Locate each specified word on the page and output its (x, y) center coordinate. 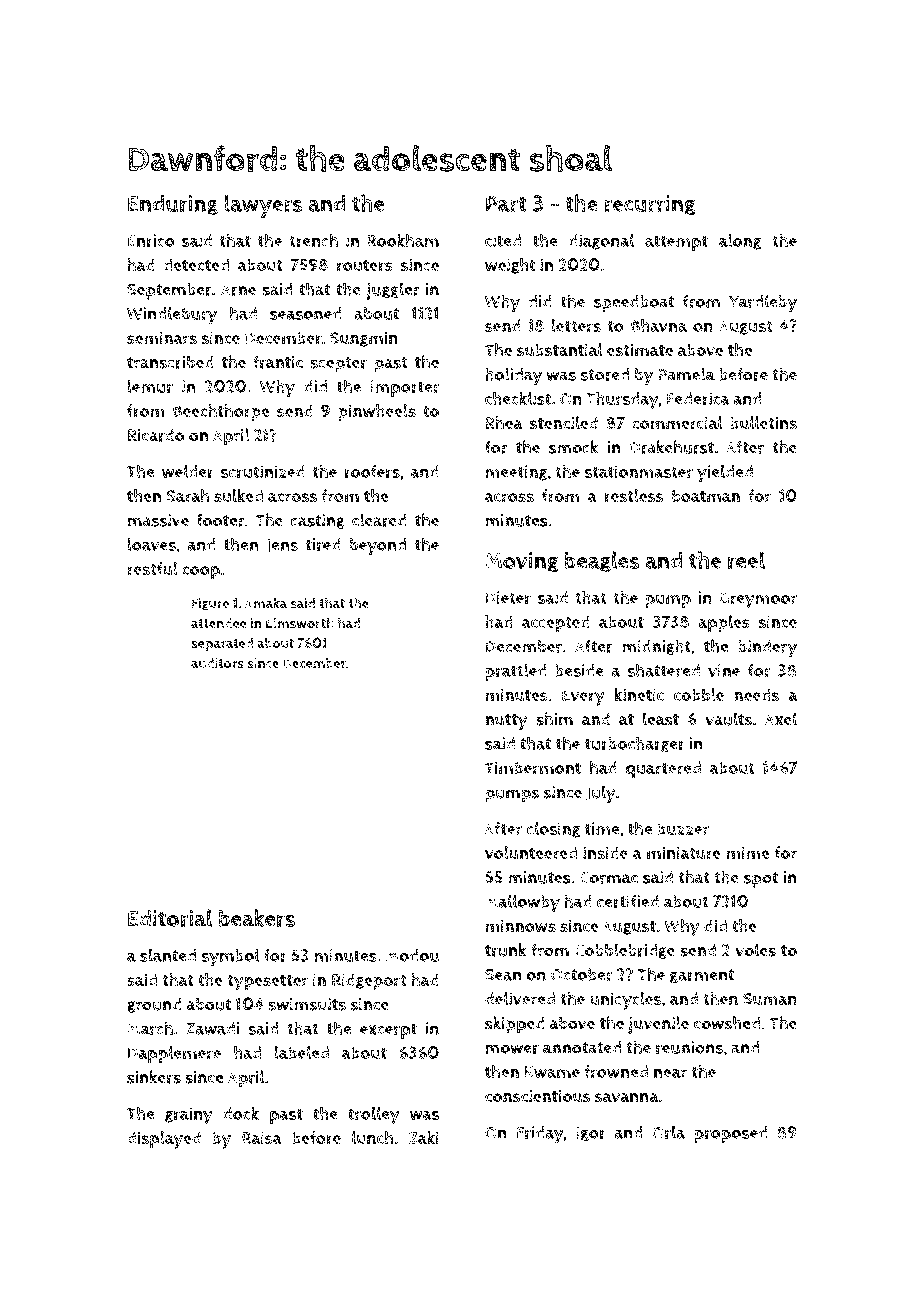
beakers (257, 918)
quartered (663, 770)
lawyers (263, 206)
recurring (650, 205)
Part (506, 204)
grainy (189, 1116)
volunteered (531, 853)
